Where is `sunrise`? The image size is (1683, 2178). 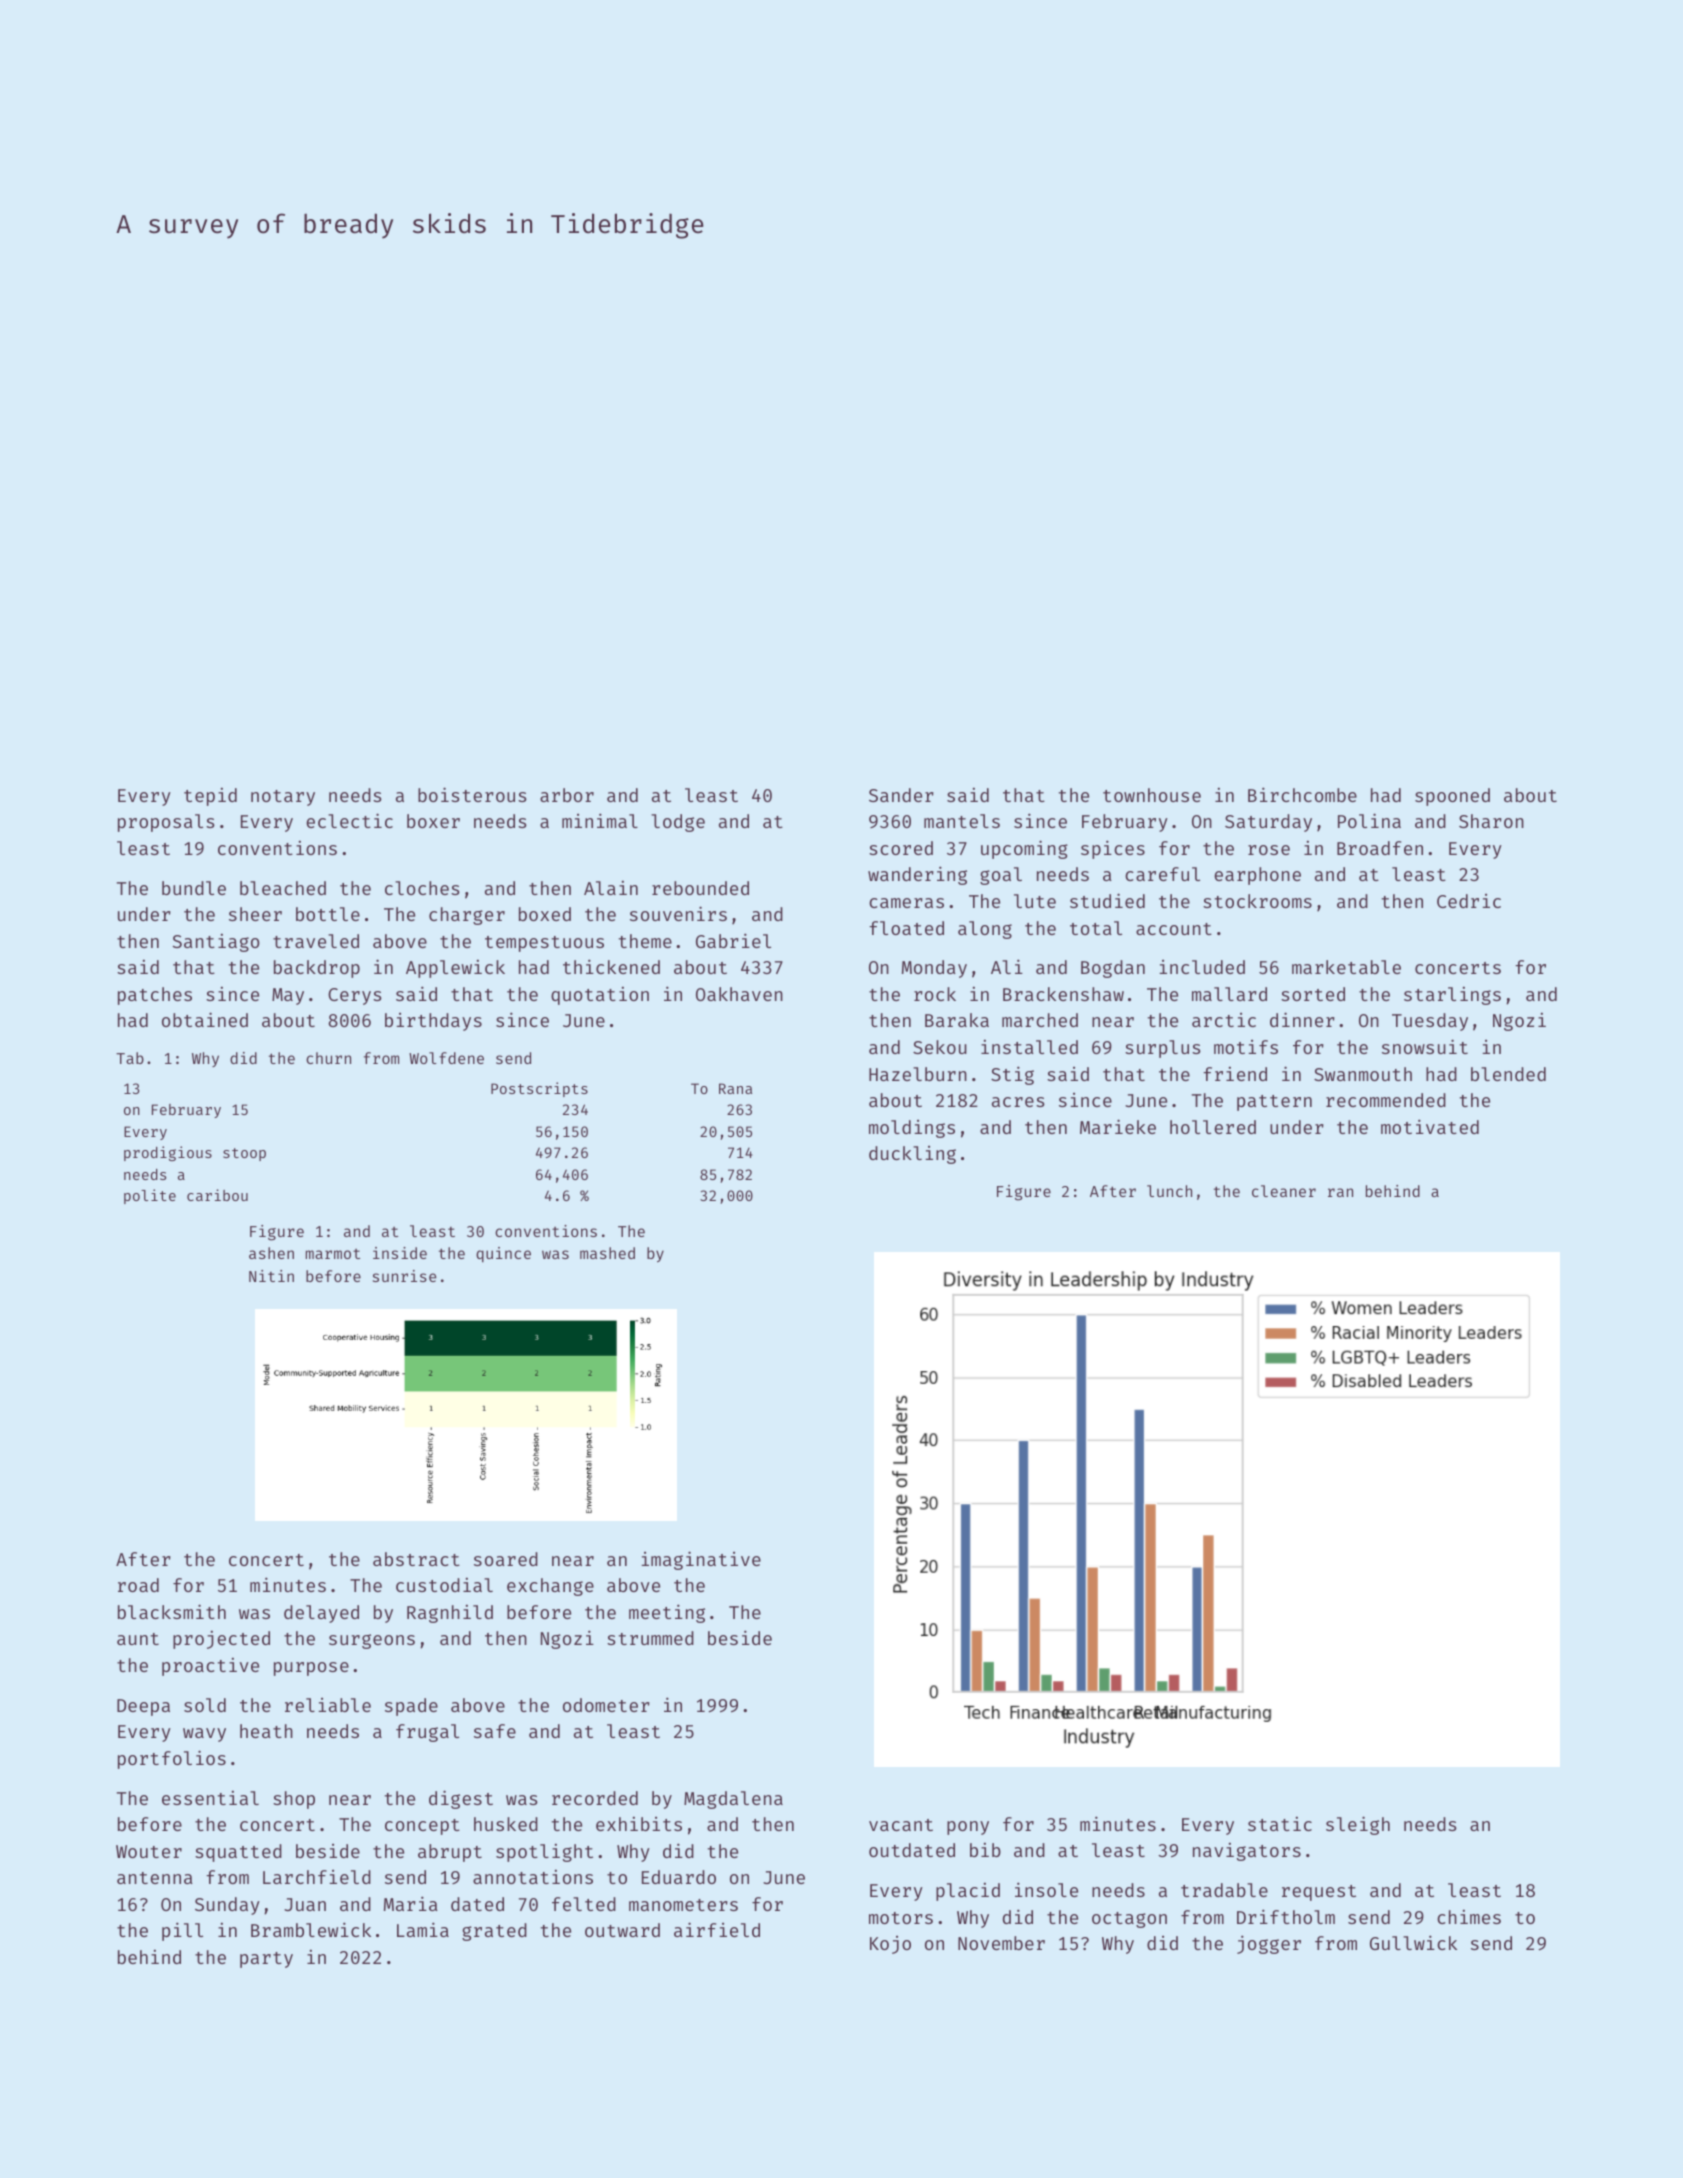
sunrise is located at coordinates (404, 1276).
